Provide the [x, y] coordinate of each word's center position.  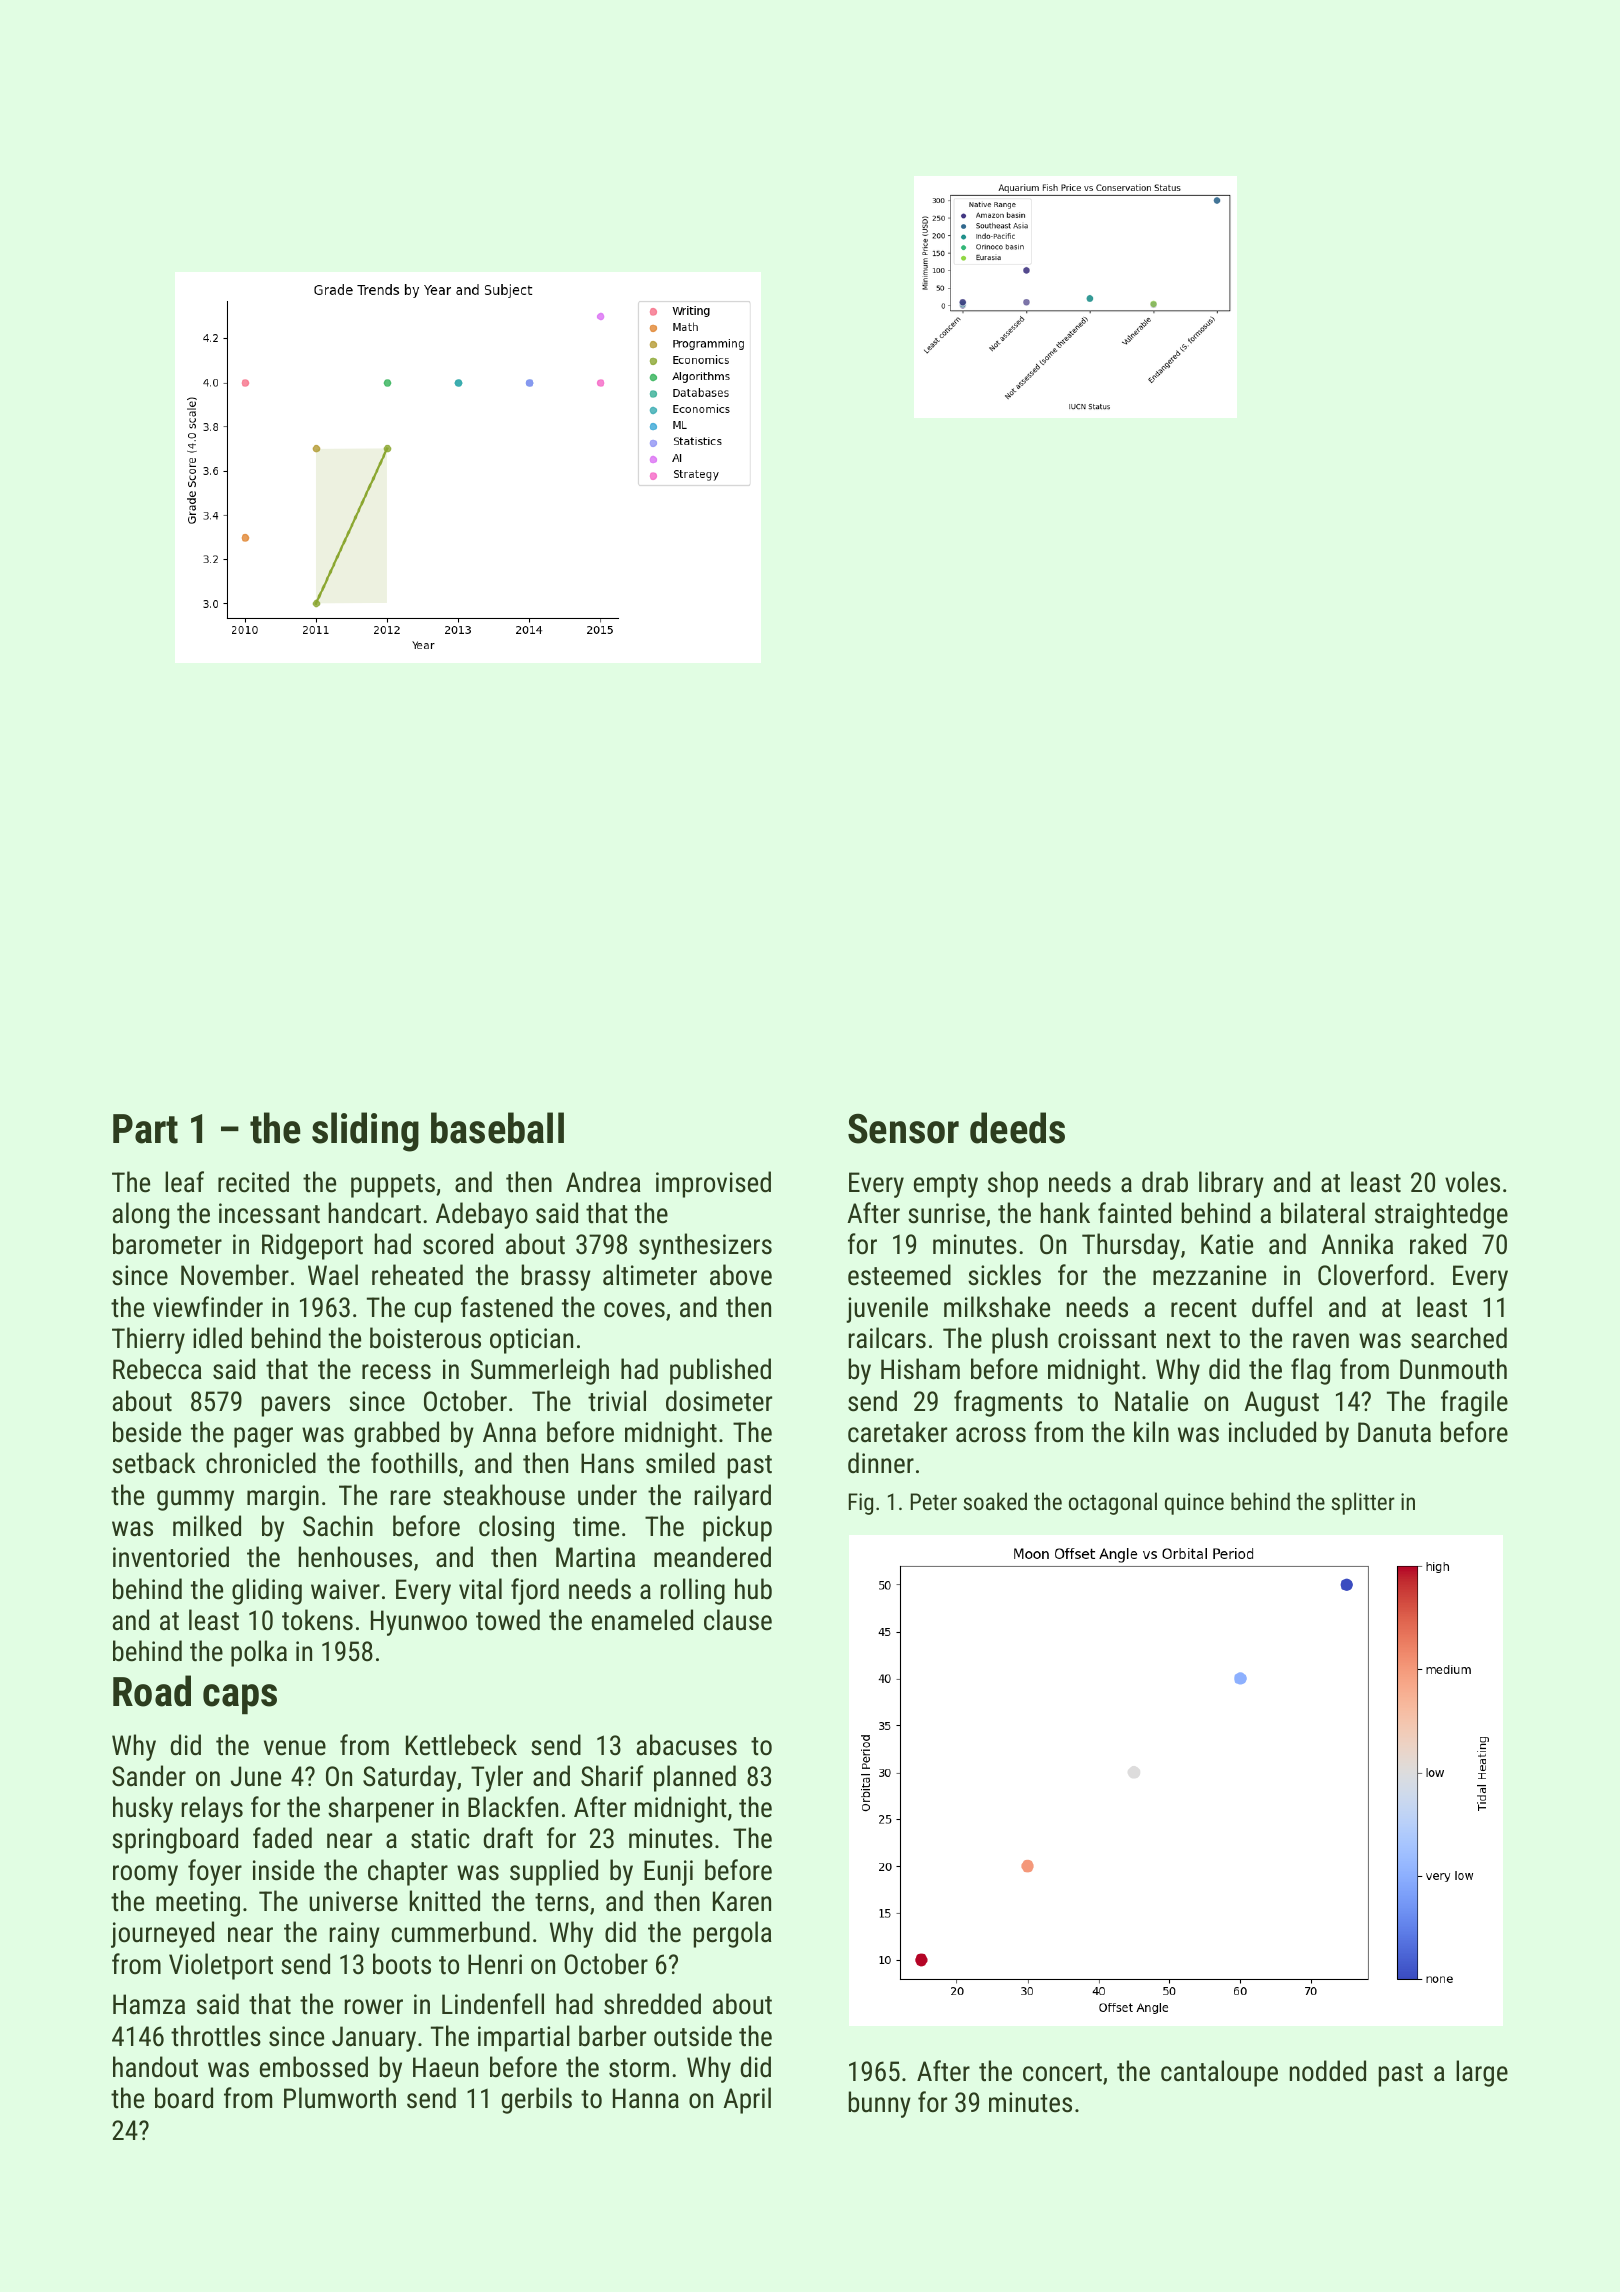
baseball [497, 1128]
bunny [880, 2104]
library [1231, 1184]
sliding [365, 1132]
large [1482, 2073]
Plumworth [340, 2098]
